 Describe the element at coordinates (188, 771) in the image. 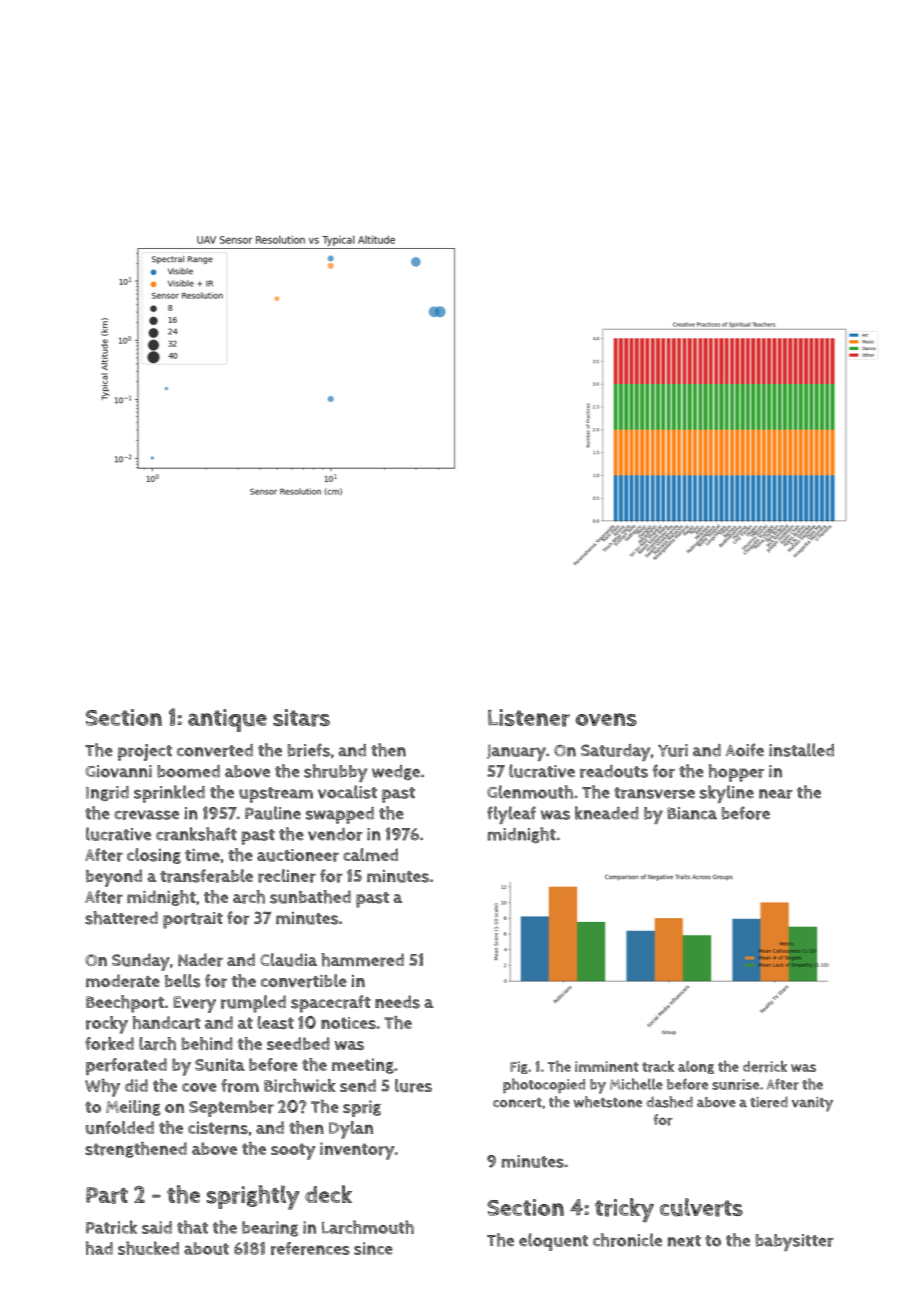

I see `boomed` at that location.
